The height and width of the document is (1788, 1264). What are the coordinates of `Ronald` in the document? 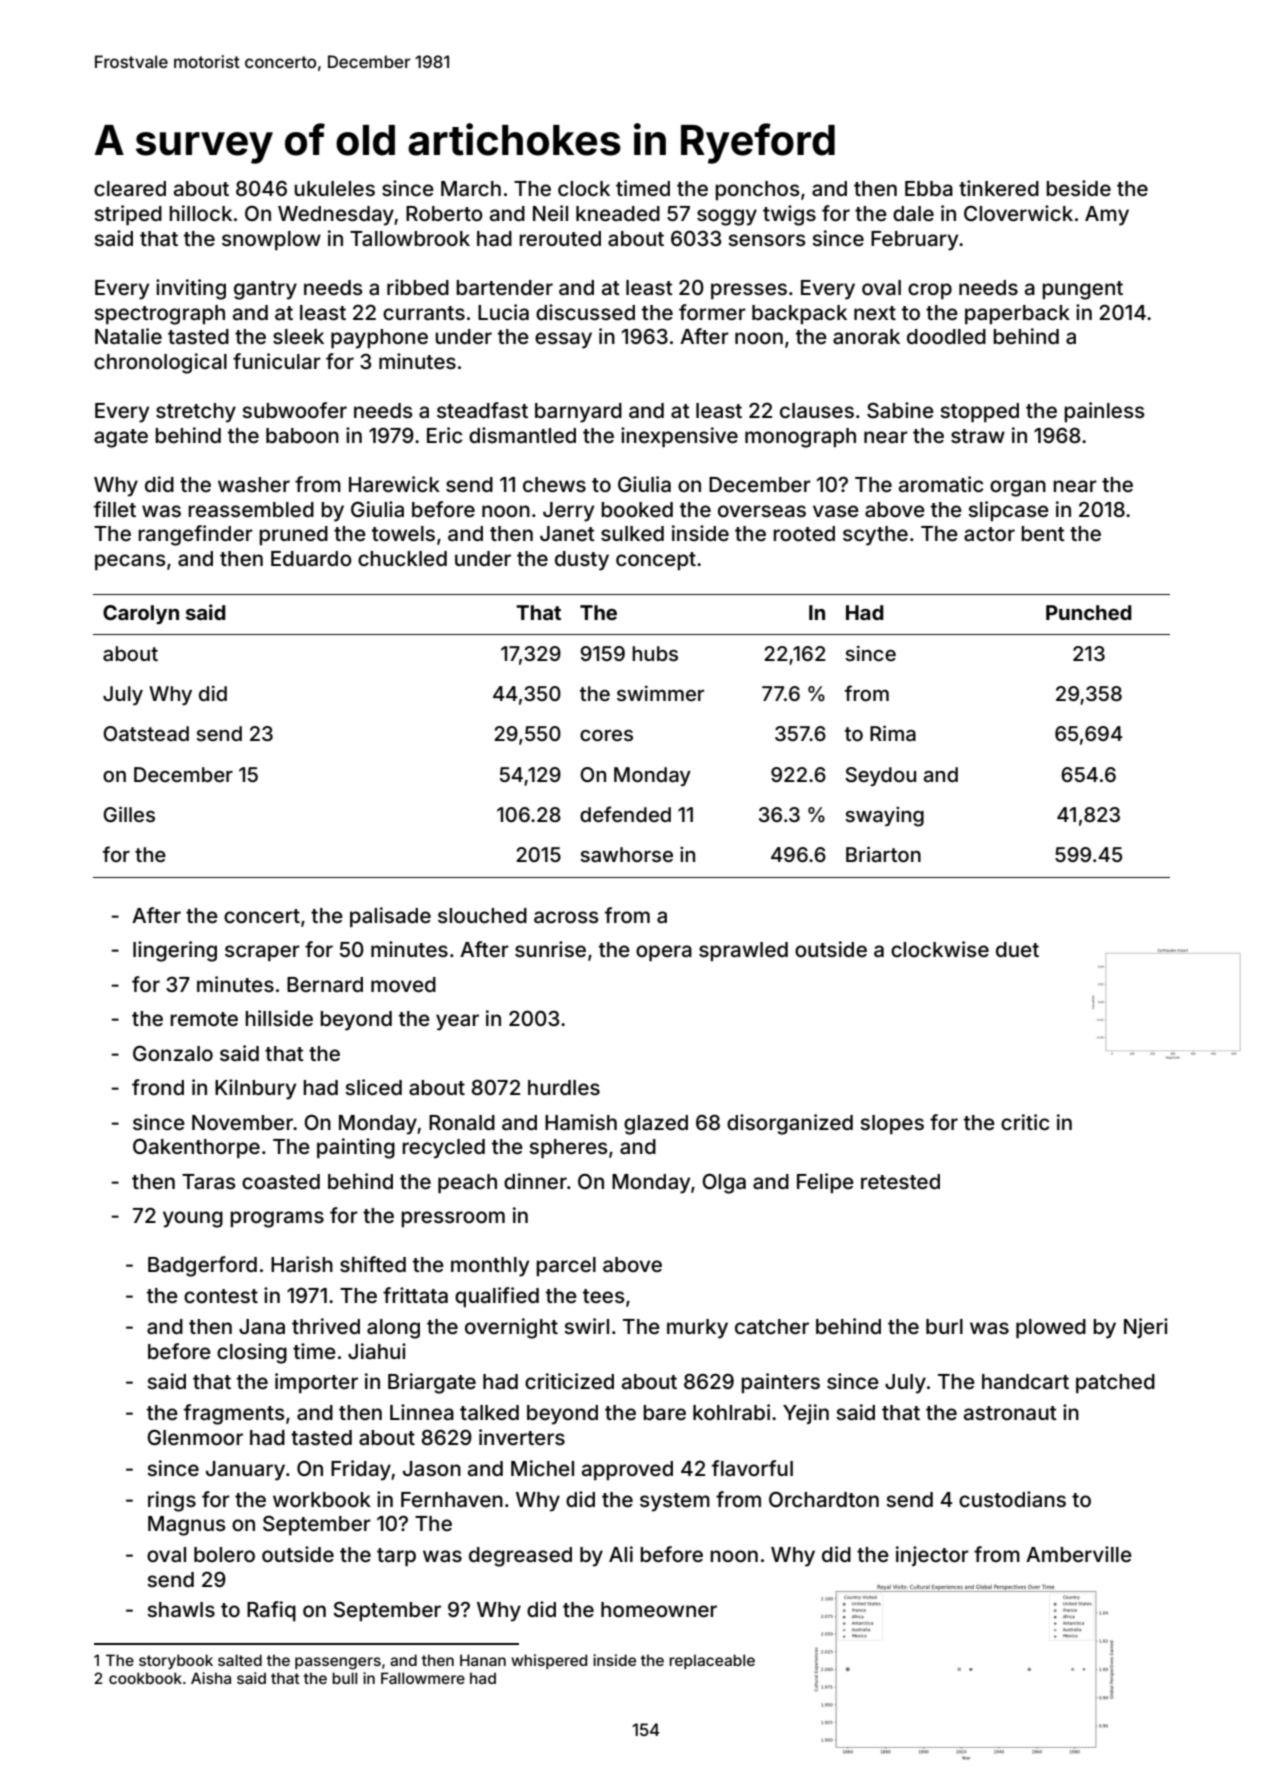 It's located at (462, 1122).
